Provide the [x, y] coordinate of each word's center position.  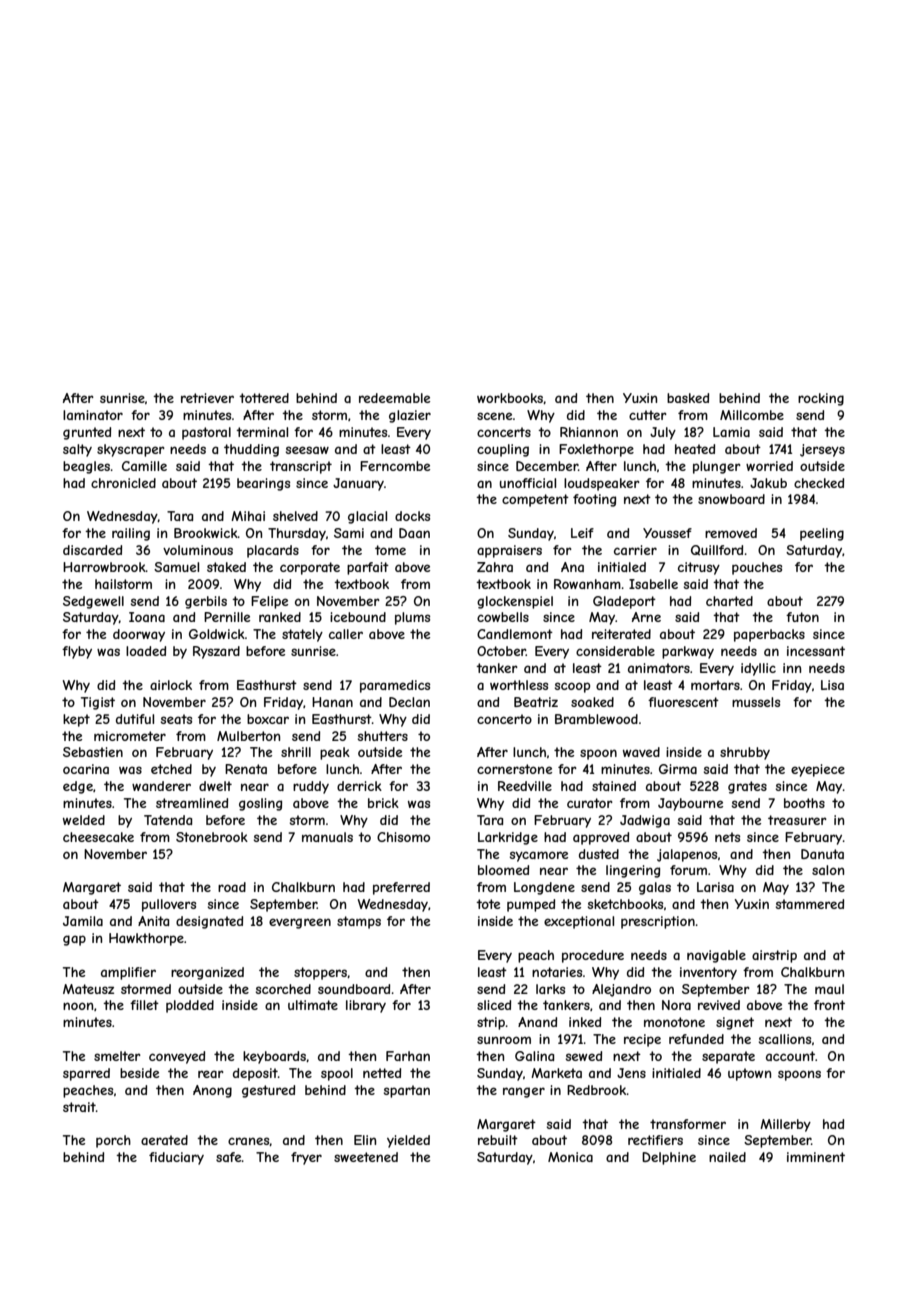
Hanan [332, 702]
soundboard [354, 989]
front [829, 1005]
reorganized [207, 973]
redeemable [394, 398]
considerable [615, 651]
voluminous [198, 550]
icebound [358, 617]
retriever [207, 398]
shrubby [745, 753]
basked [688, 398]
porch [113, 1141]
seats [176, 719]
